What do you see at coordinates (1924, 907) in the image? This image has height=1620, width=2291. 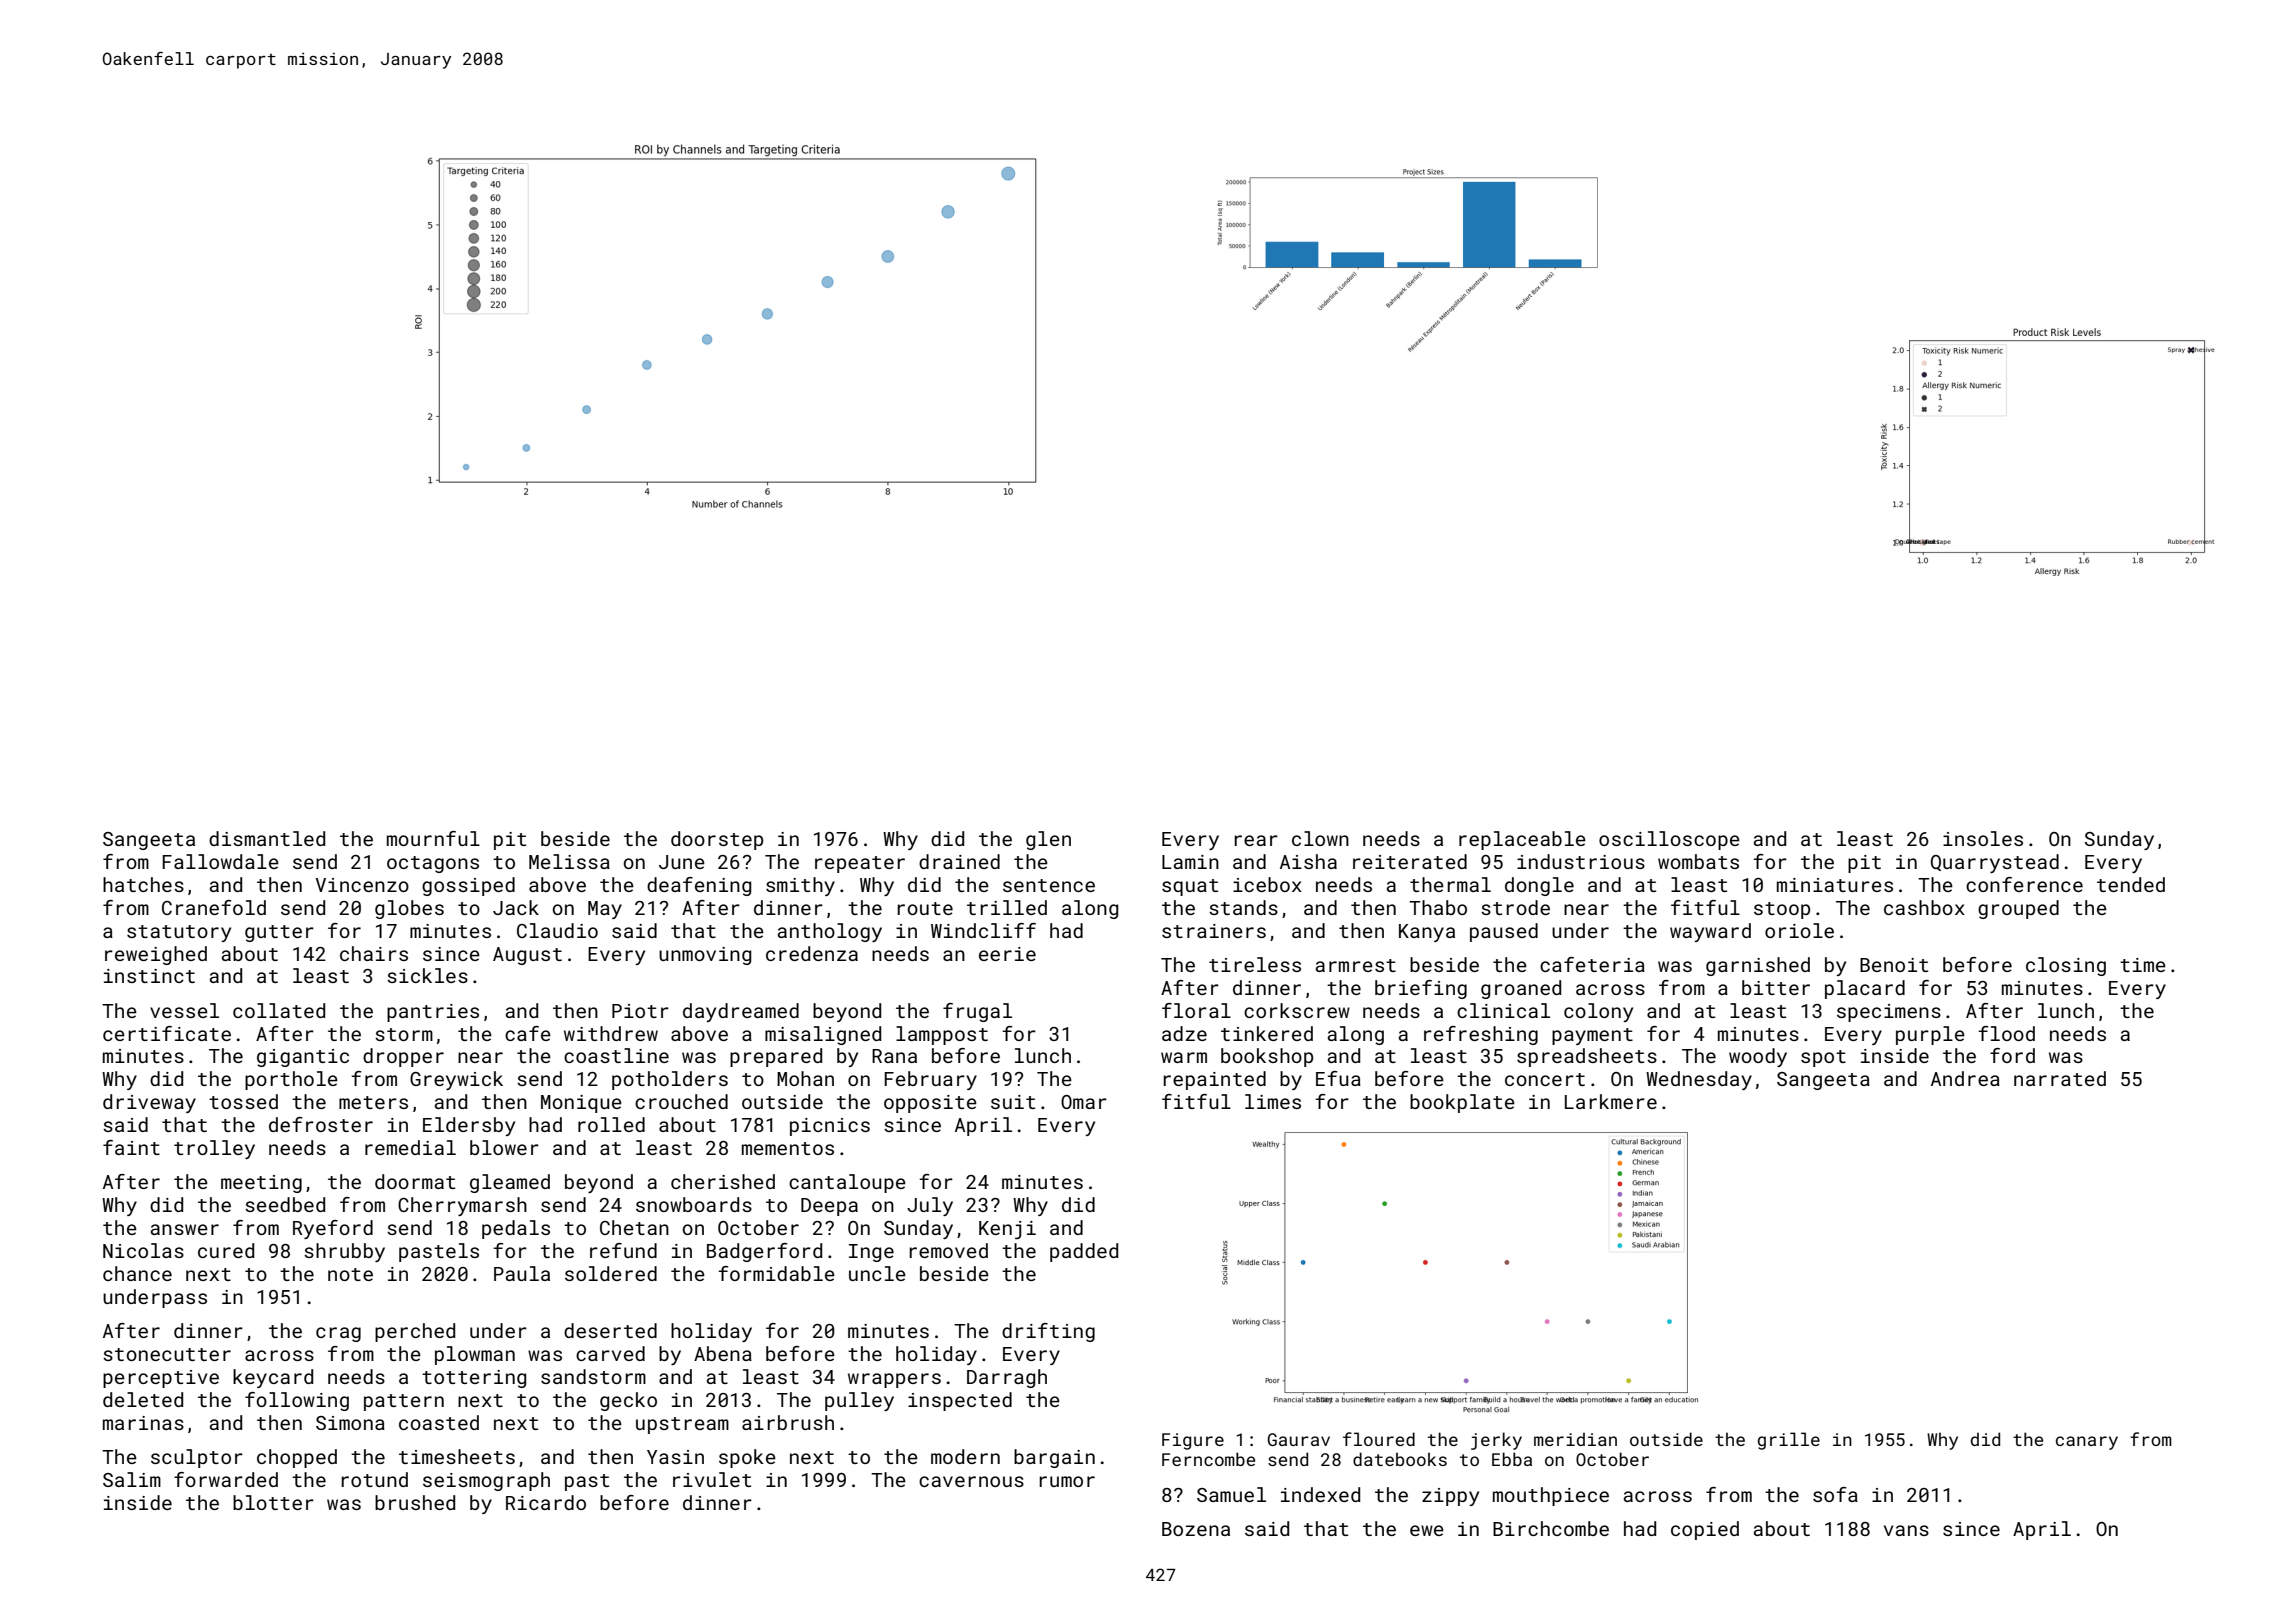 I see `cashbox` at bounding box center [1924, 907].
